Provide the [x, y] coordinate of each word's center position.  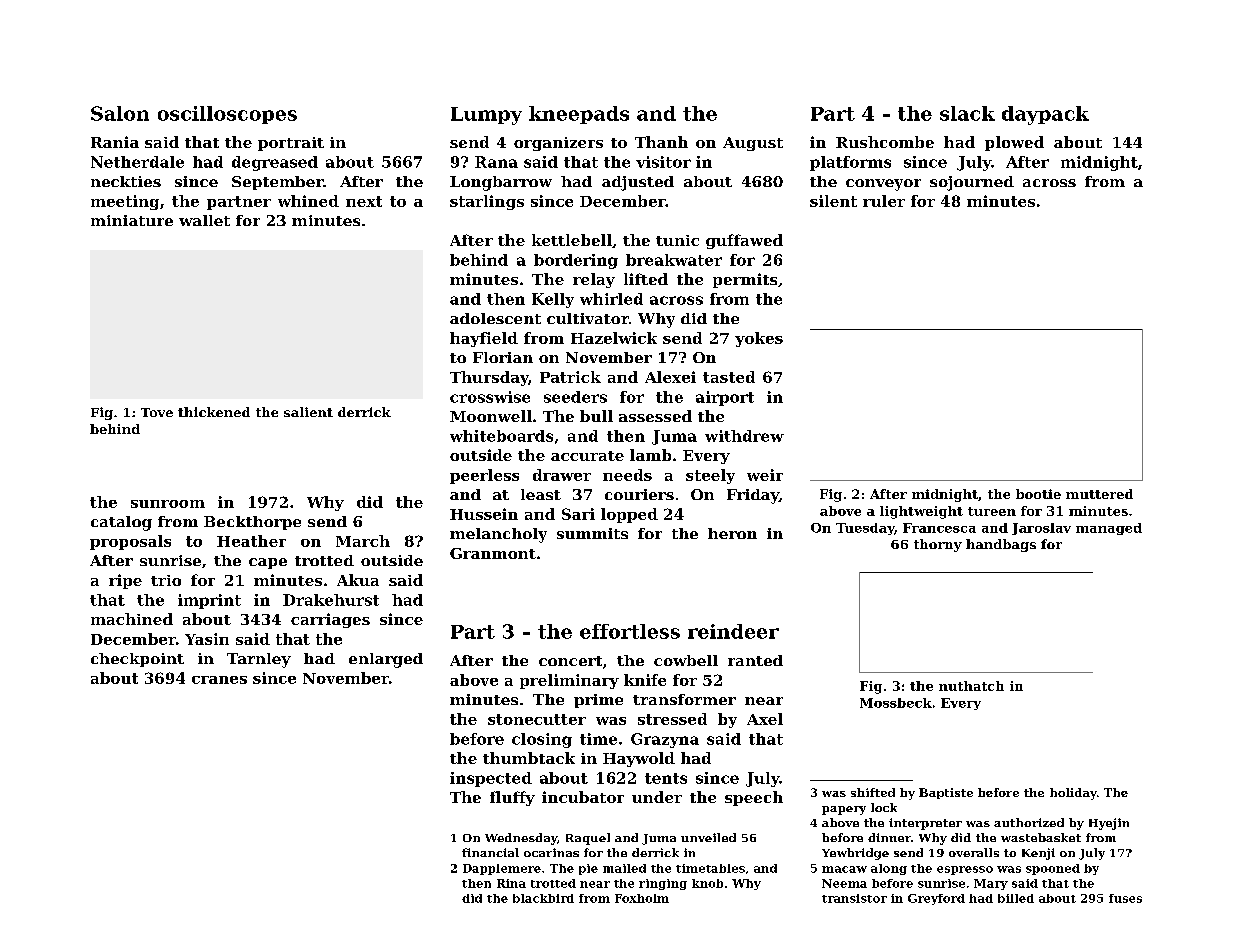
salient [308, 412]
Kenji [1038, 854]
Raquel [588, 839]
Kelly [553, 300]
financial [490, 852]
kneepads [579, 115]
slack [967, 113]
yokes [759, 339]
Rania [115, 142]
